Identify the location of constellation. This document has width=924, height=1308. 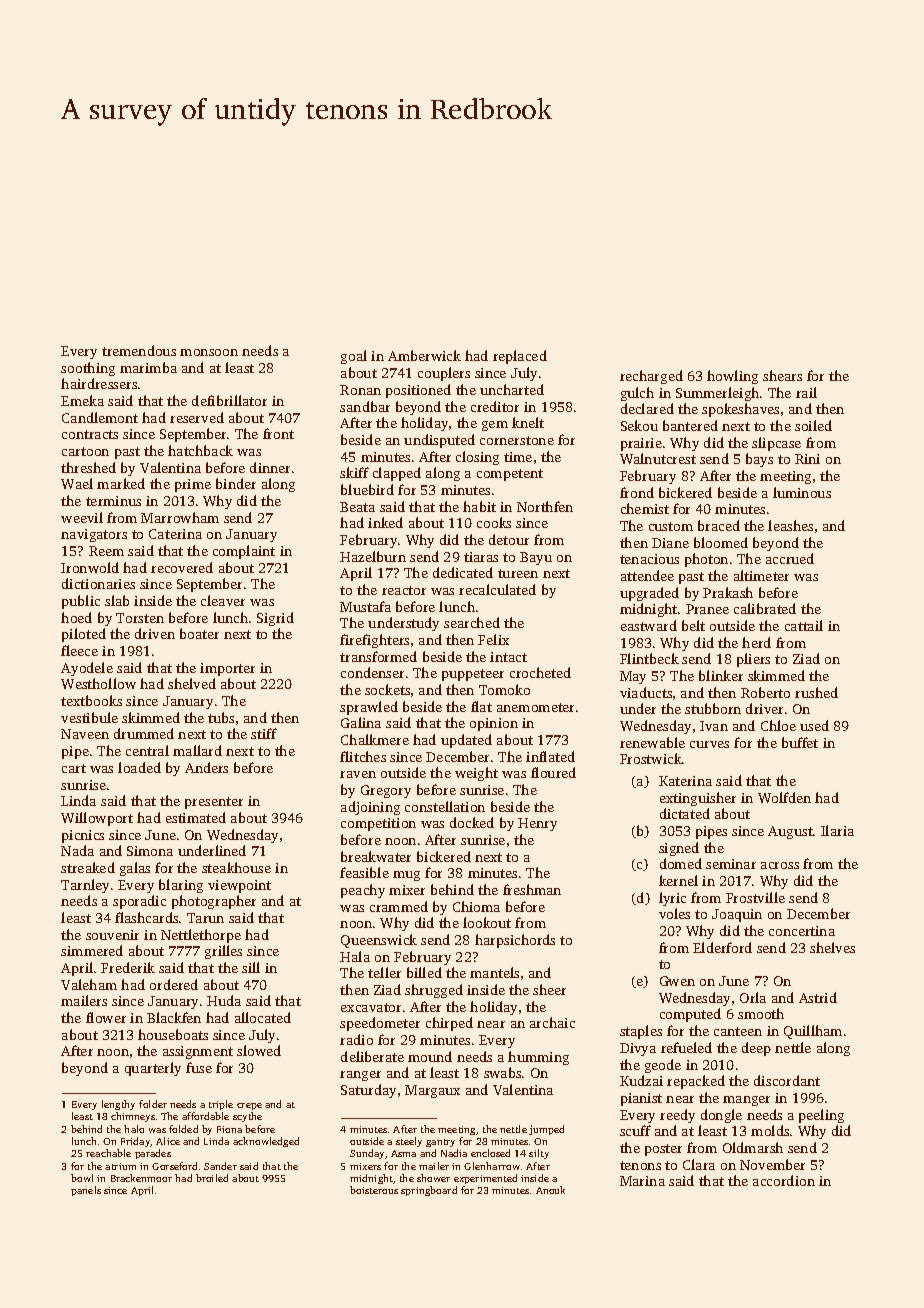
(445, 806).
